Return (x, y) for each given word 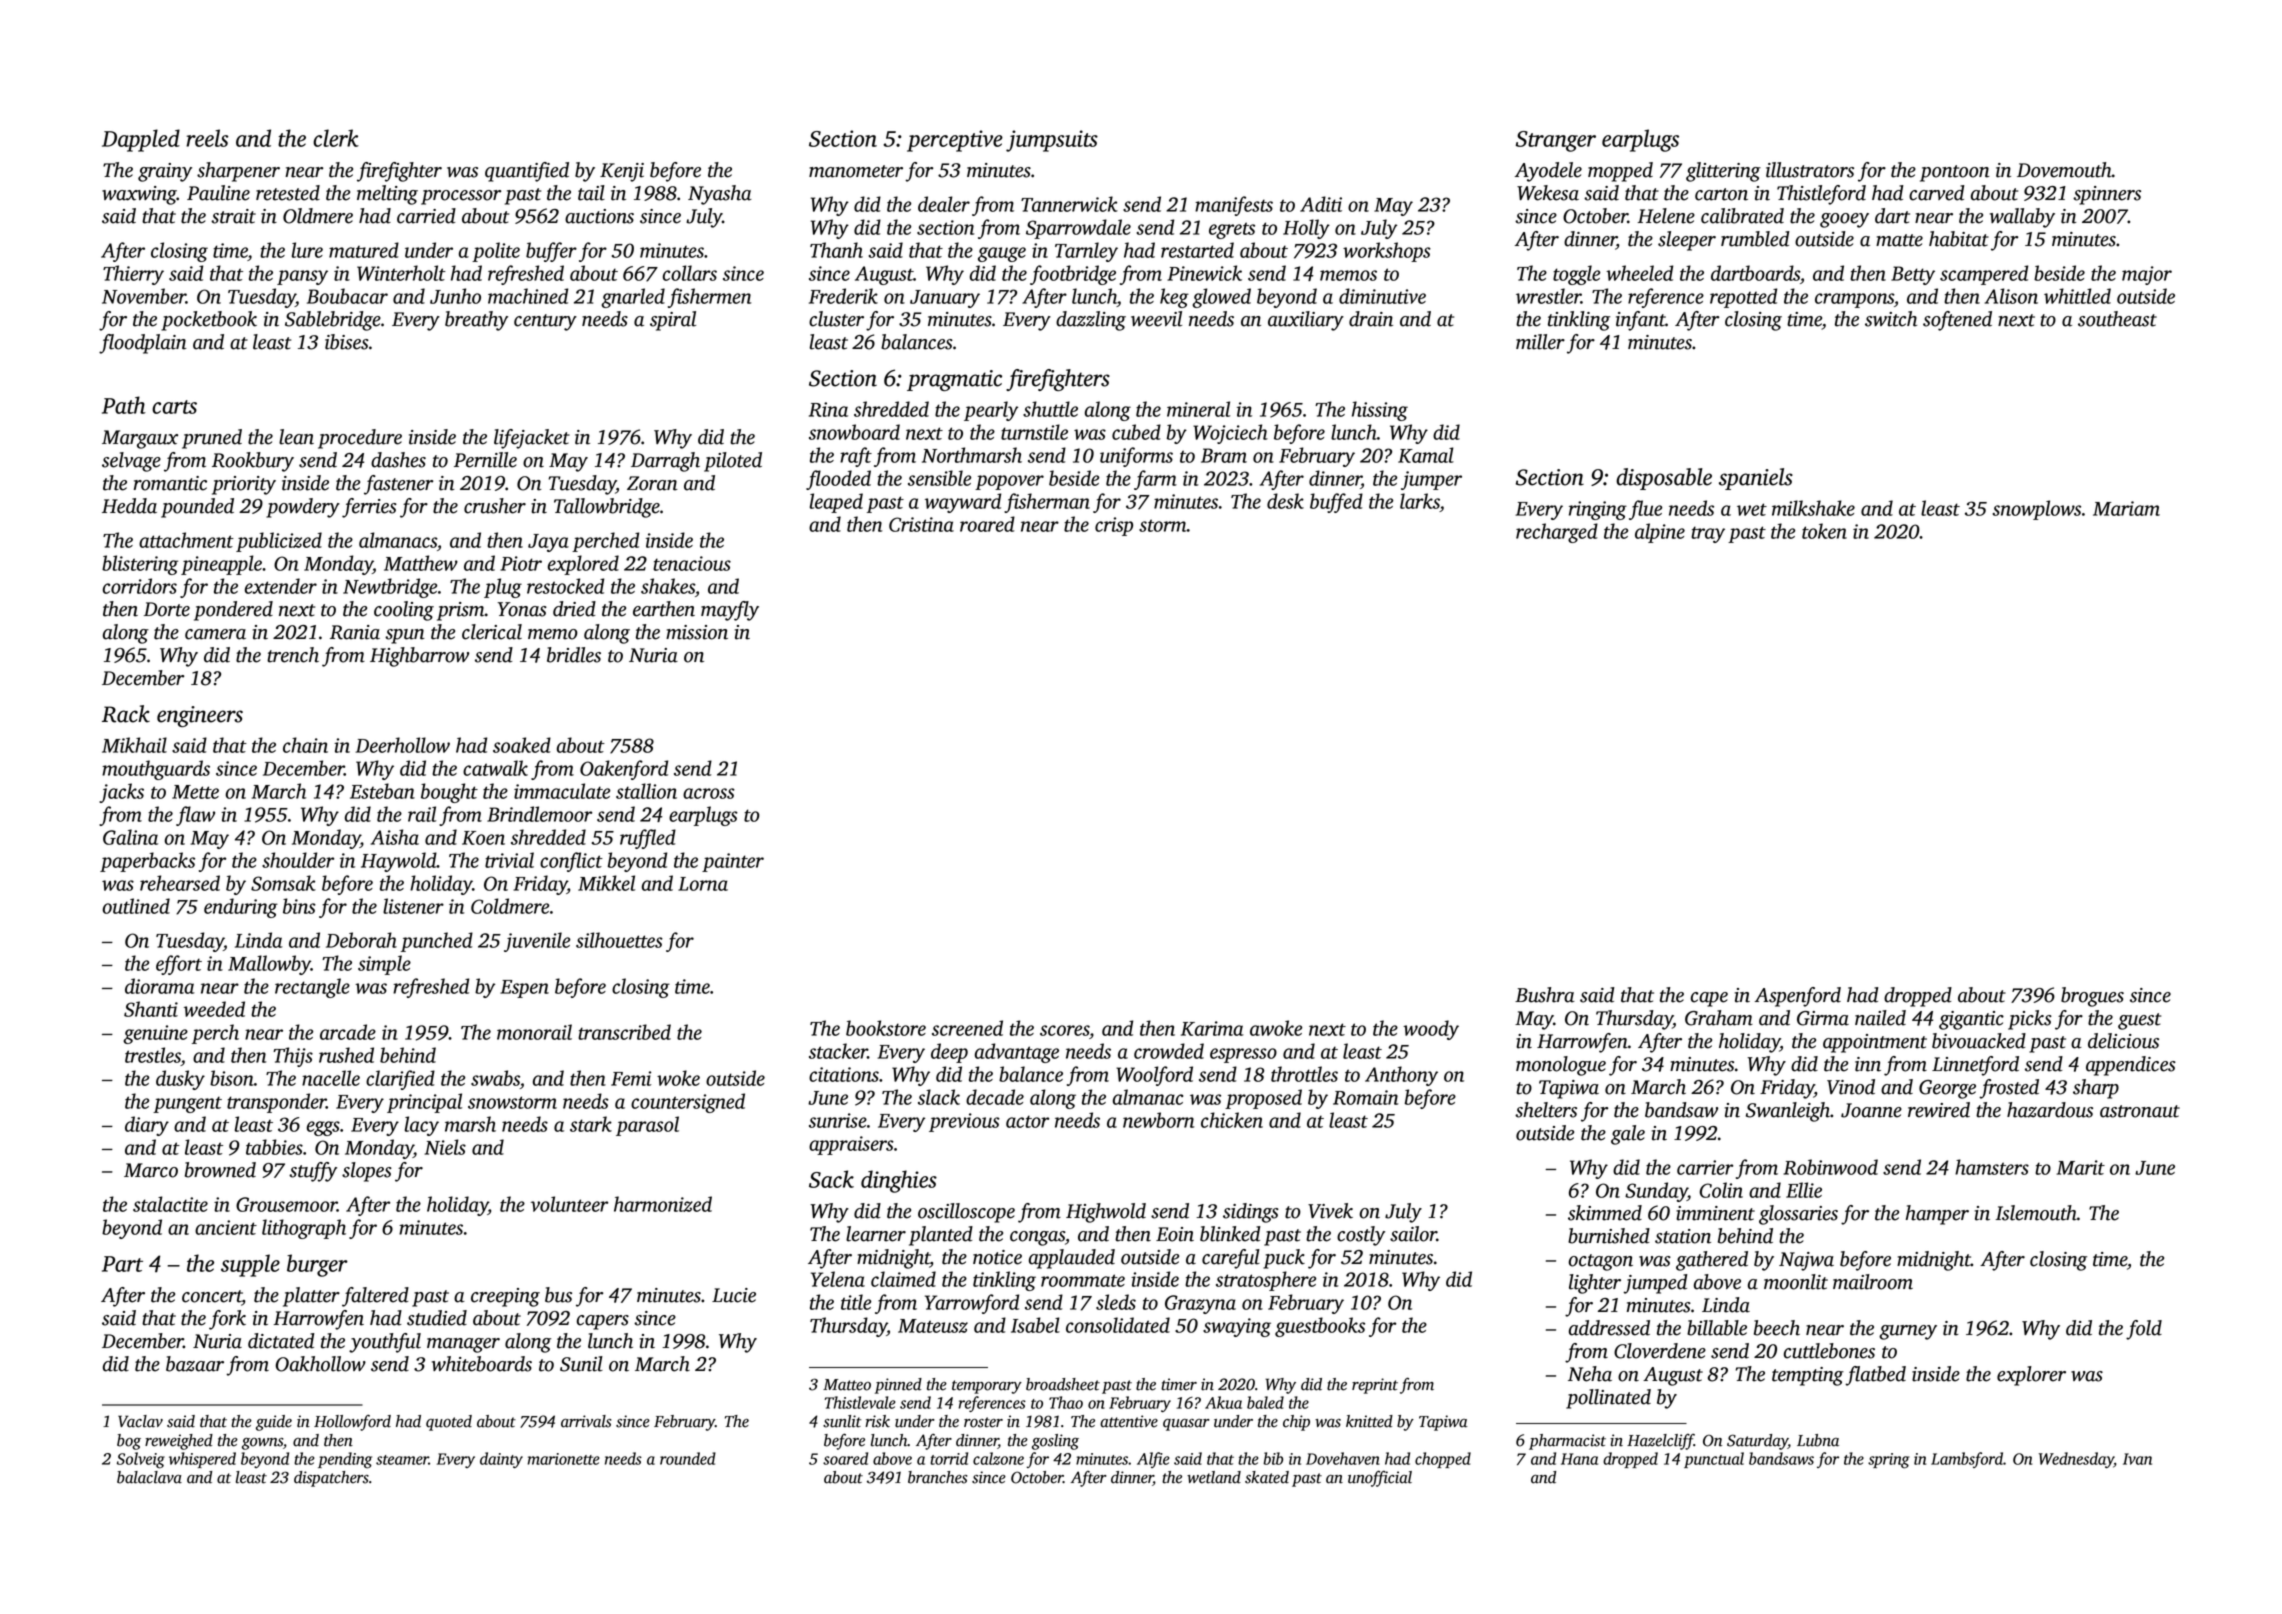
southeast (2117, 319)
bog (129, 1442)
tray (1708, 534)
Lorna (703, 884)
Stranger (1556, 141)
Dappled (141, 140)
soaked (522, 745)
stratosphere (1266, 1281)
